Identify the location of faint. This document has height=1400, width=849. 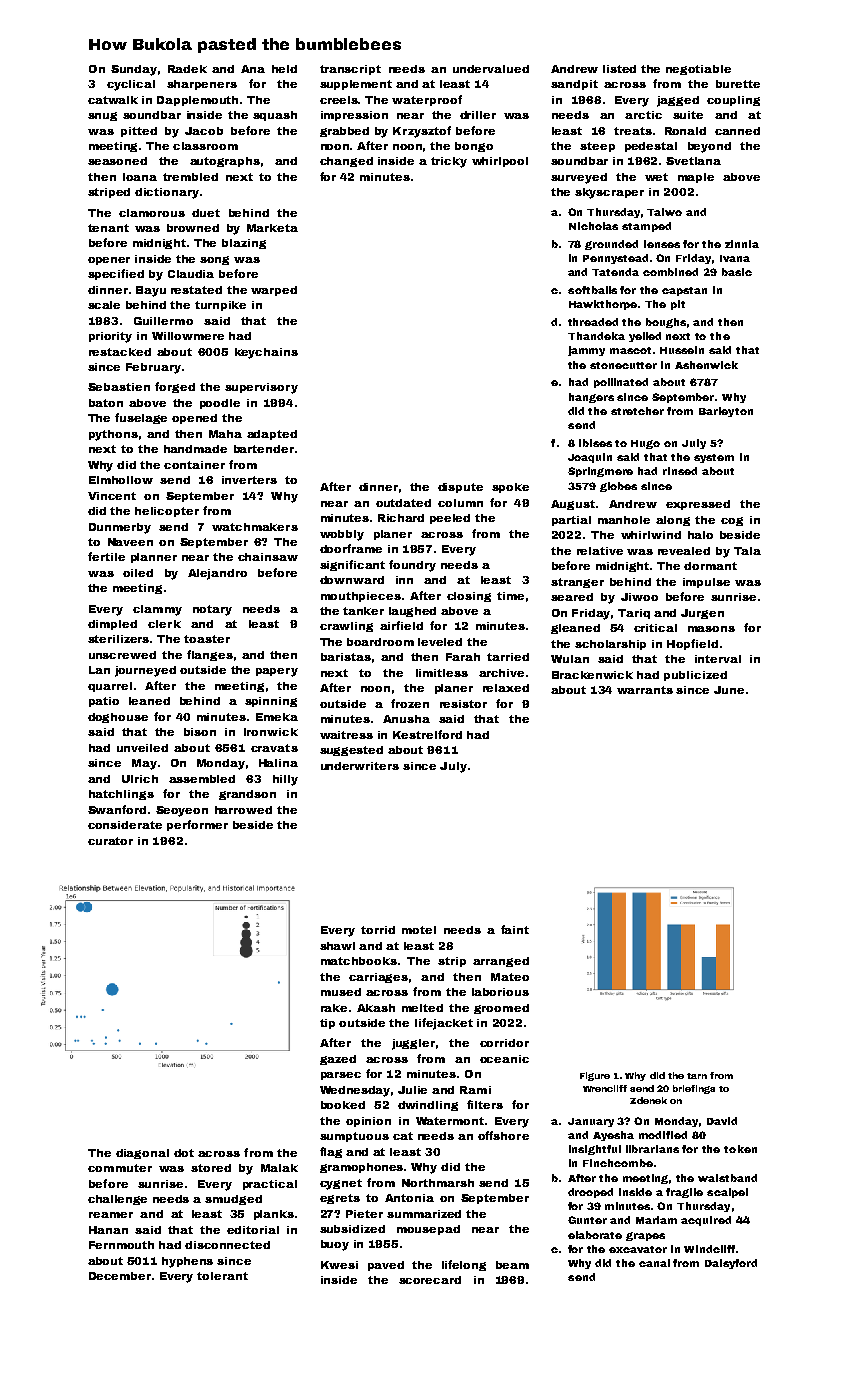
(515, 929).
